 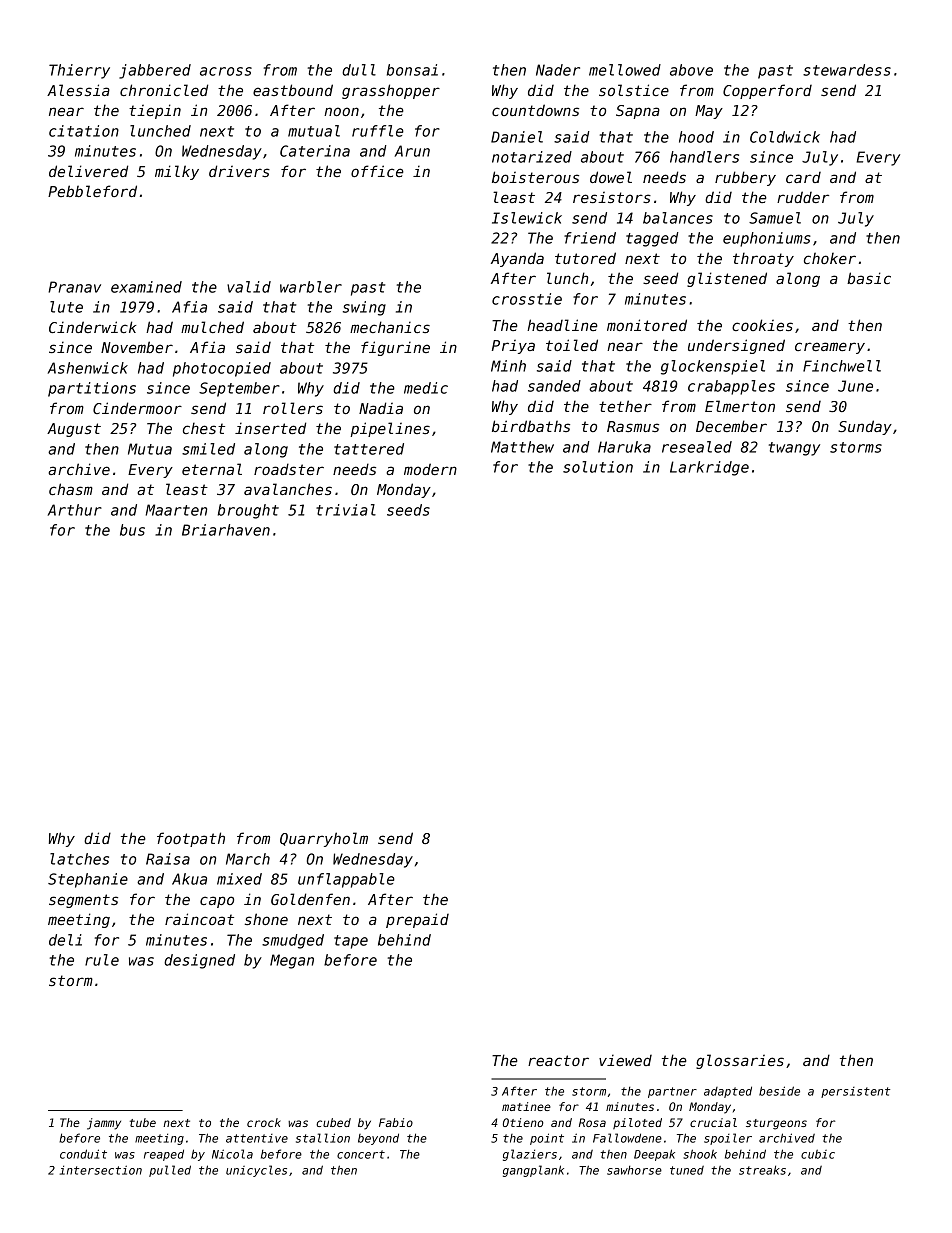 I want to click on across, so click(x=226, y=71).
